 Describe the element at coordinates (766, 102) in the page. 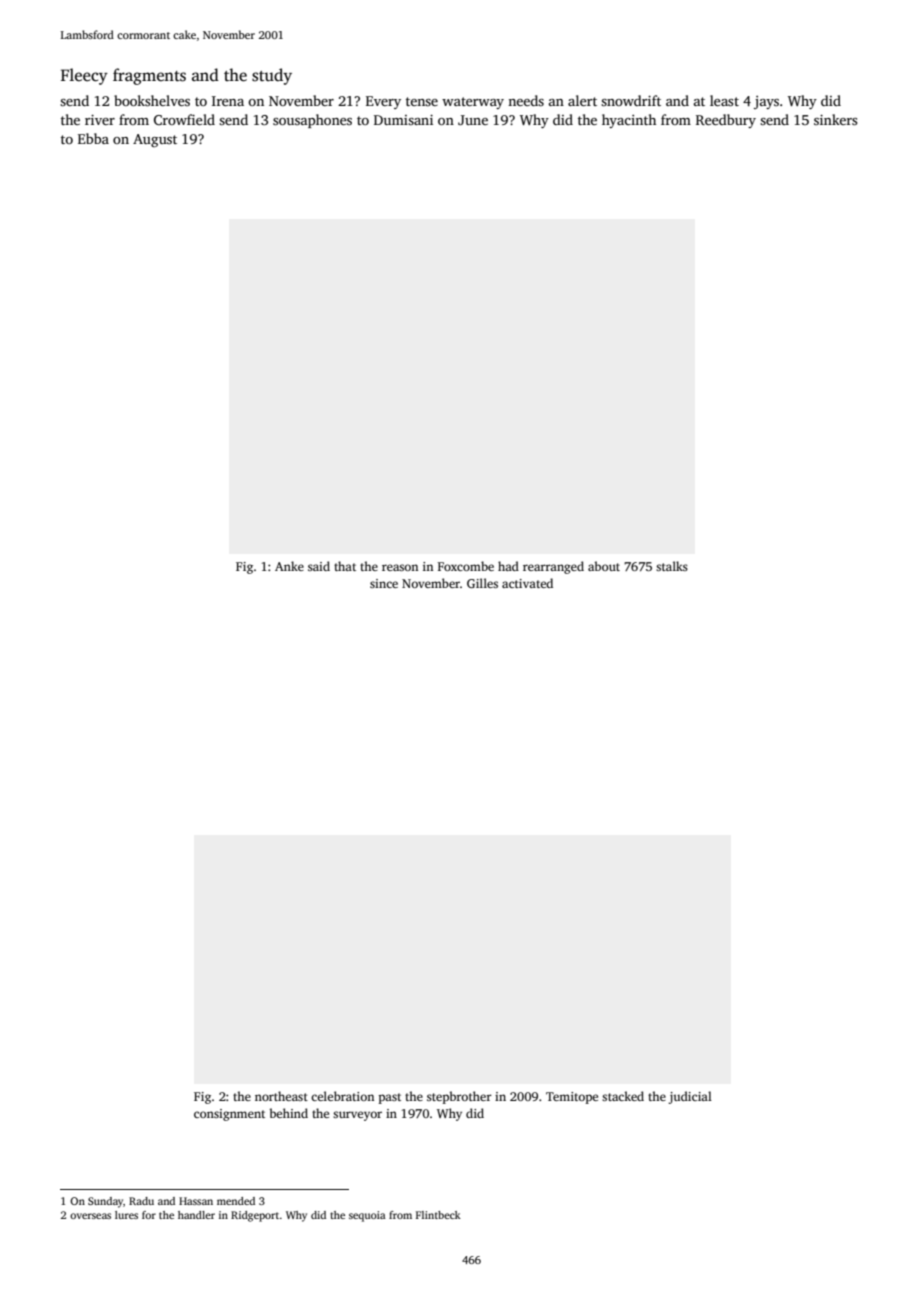

I see `jays` at that location.
